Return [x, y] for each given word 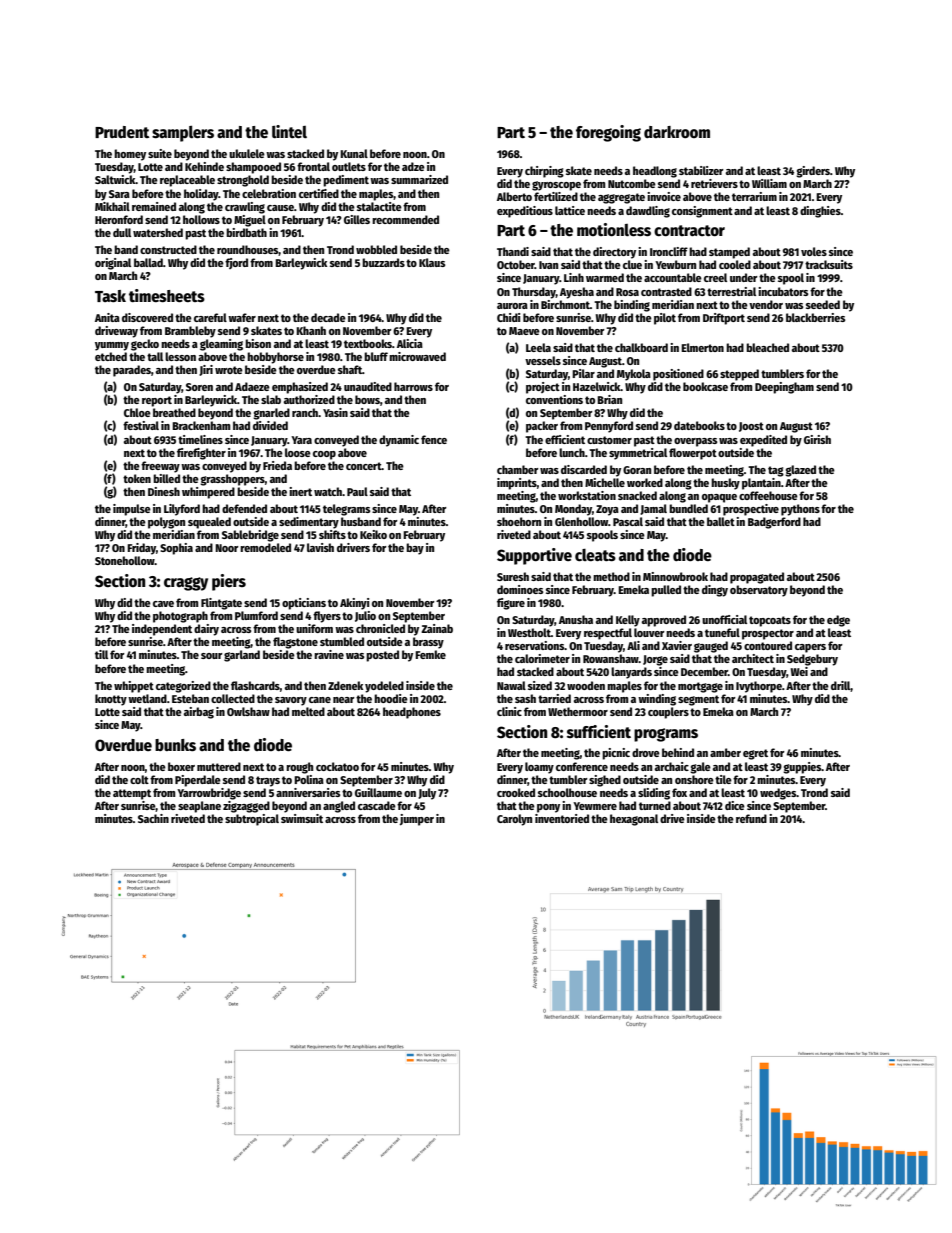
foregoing [608, 133]
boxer [181, 766]
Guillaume [378, 792]
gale [700, 768]
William [769, 183]
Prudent [122, 132]
